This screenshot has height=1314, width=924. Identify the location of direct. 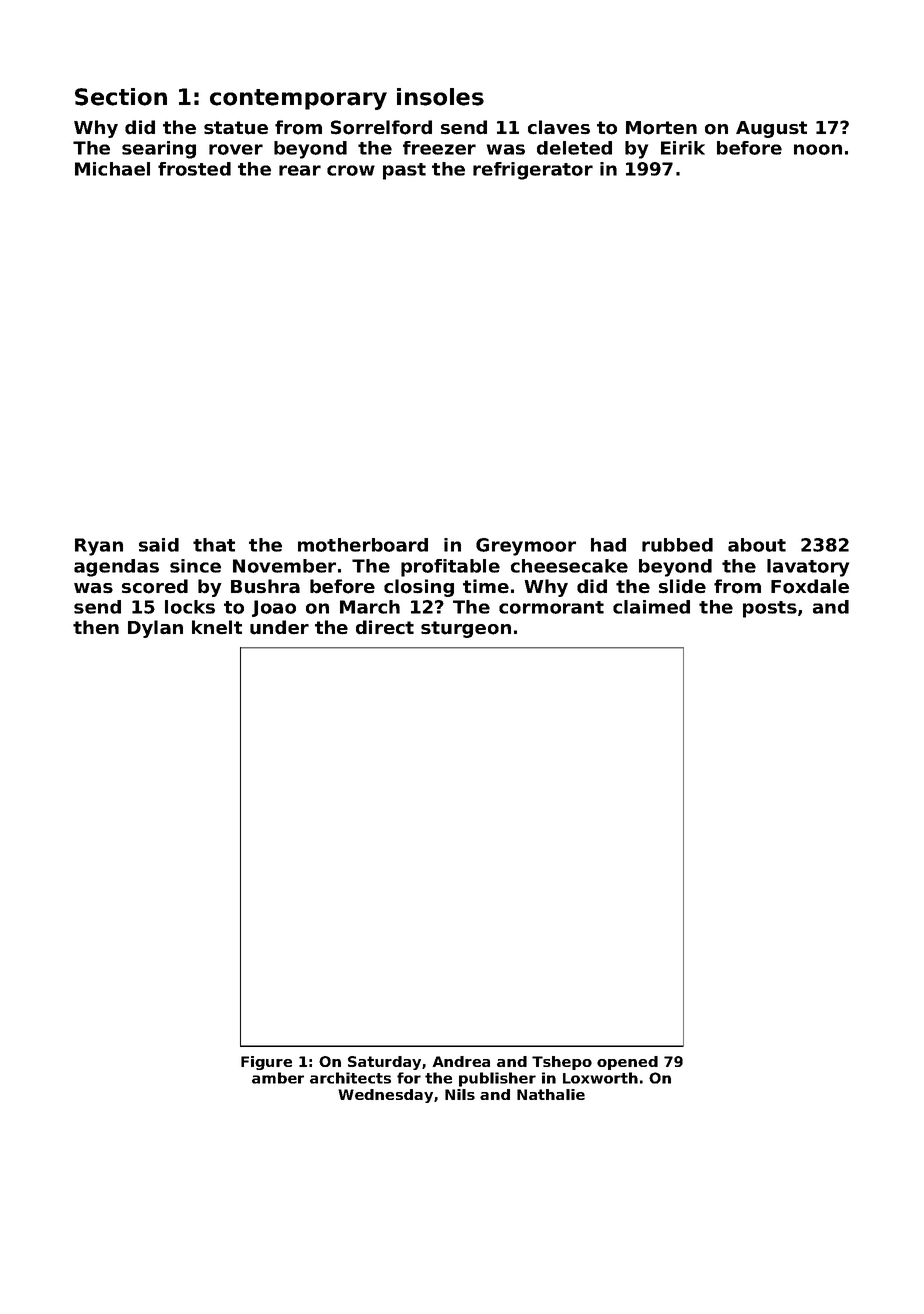
(385, 627).
